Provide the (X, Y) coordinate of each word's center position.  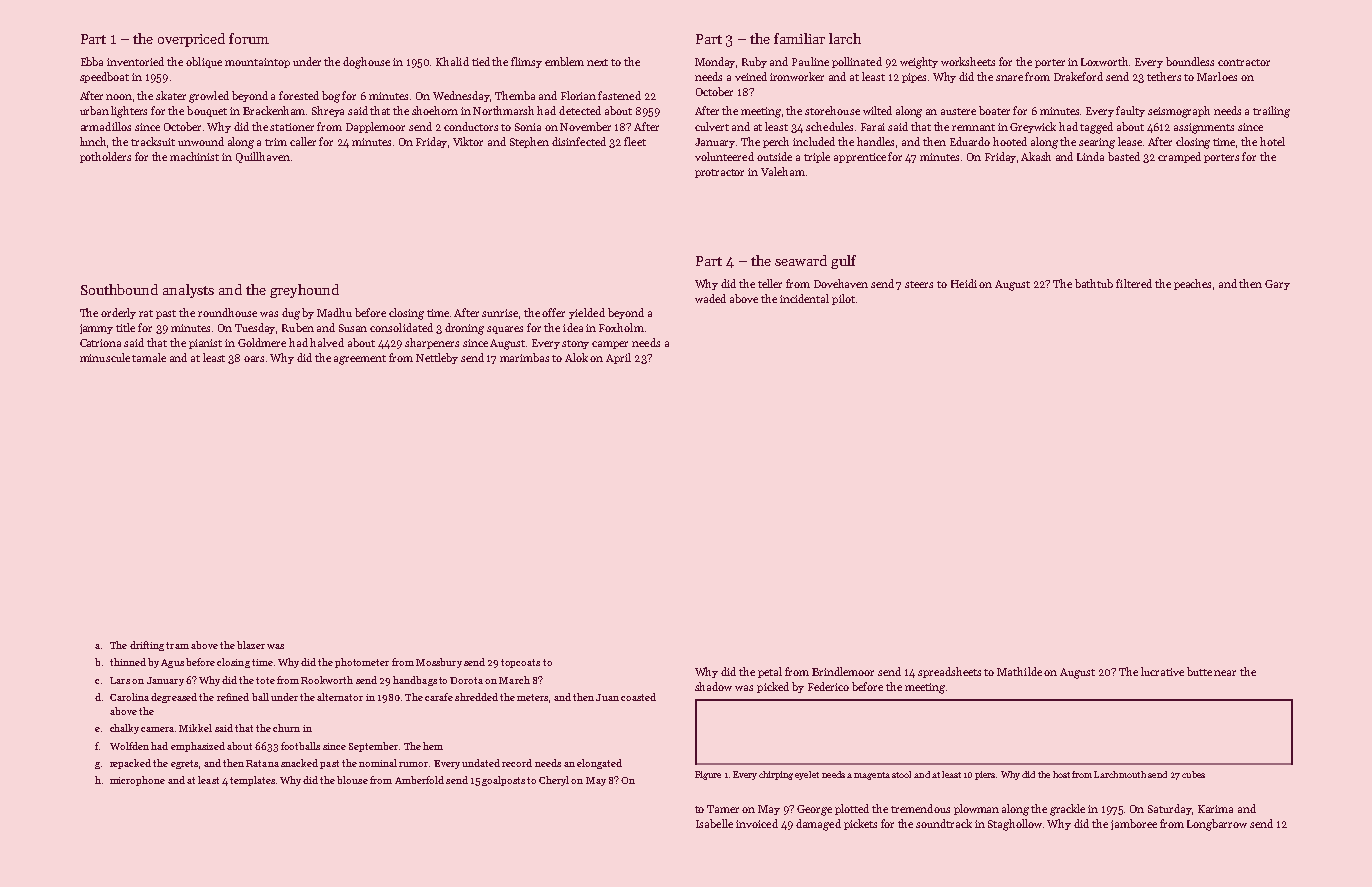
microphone (137, 781)
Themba (515, 95)
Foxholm (621, 327)
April (618, 358)
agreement (360, 360)
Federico (828, 686)
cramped (1179, 157)
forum (249, 38)
